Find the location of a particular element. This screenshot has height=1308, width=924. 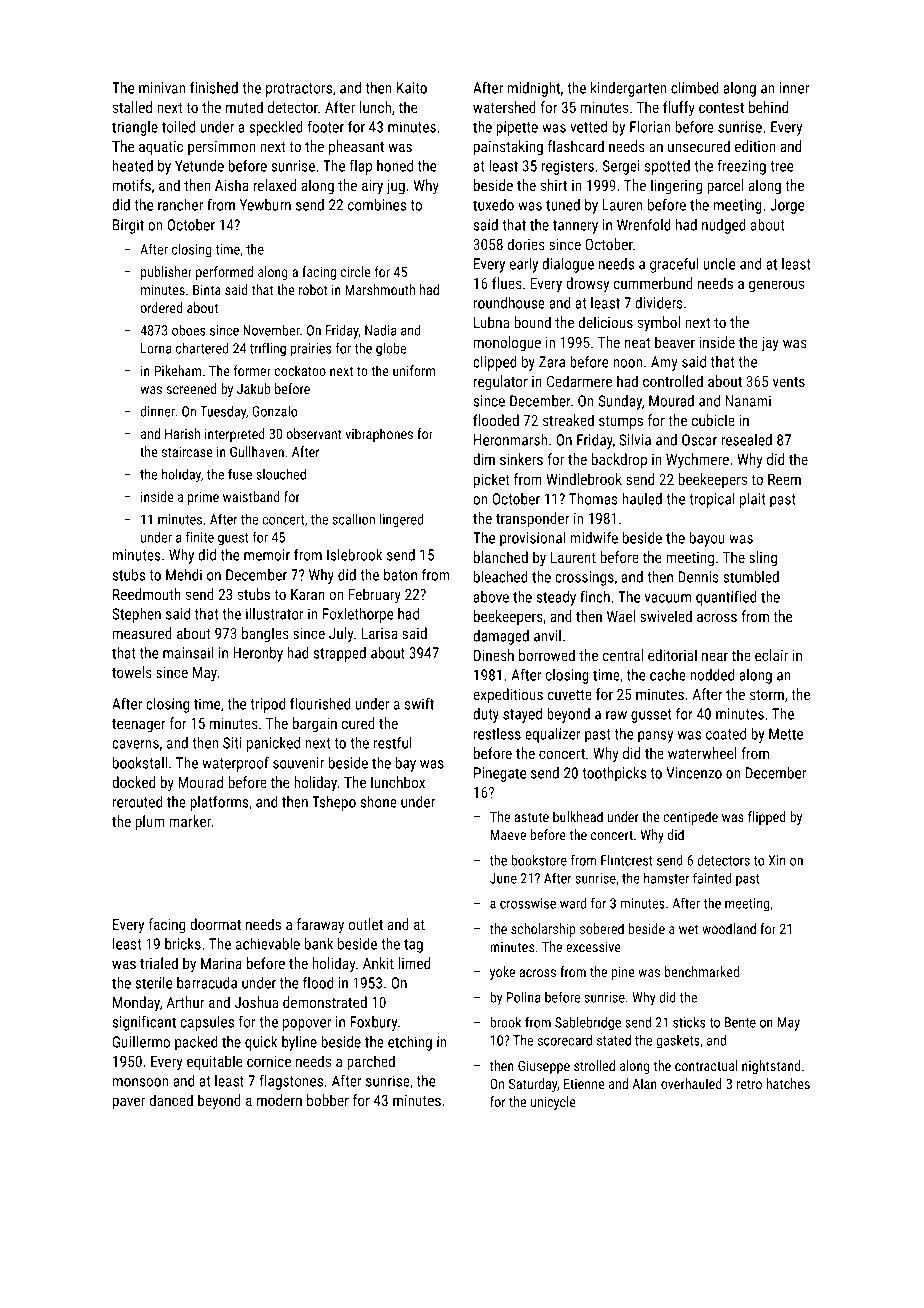

climbed is located at coordinates (695, 88).
